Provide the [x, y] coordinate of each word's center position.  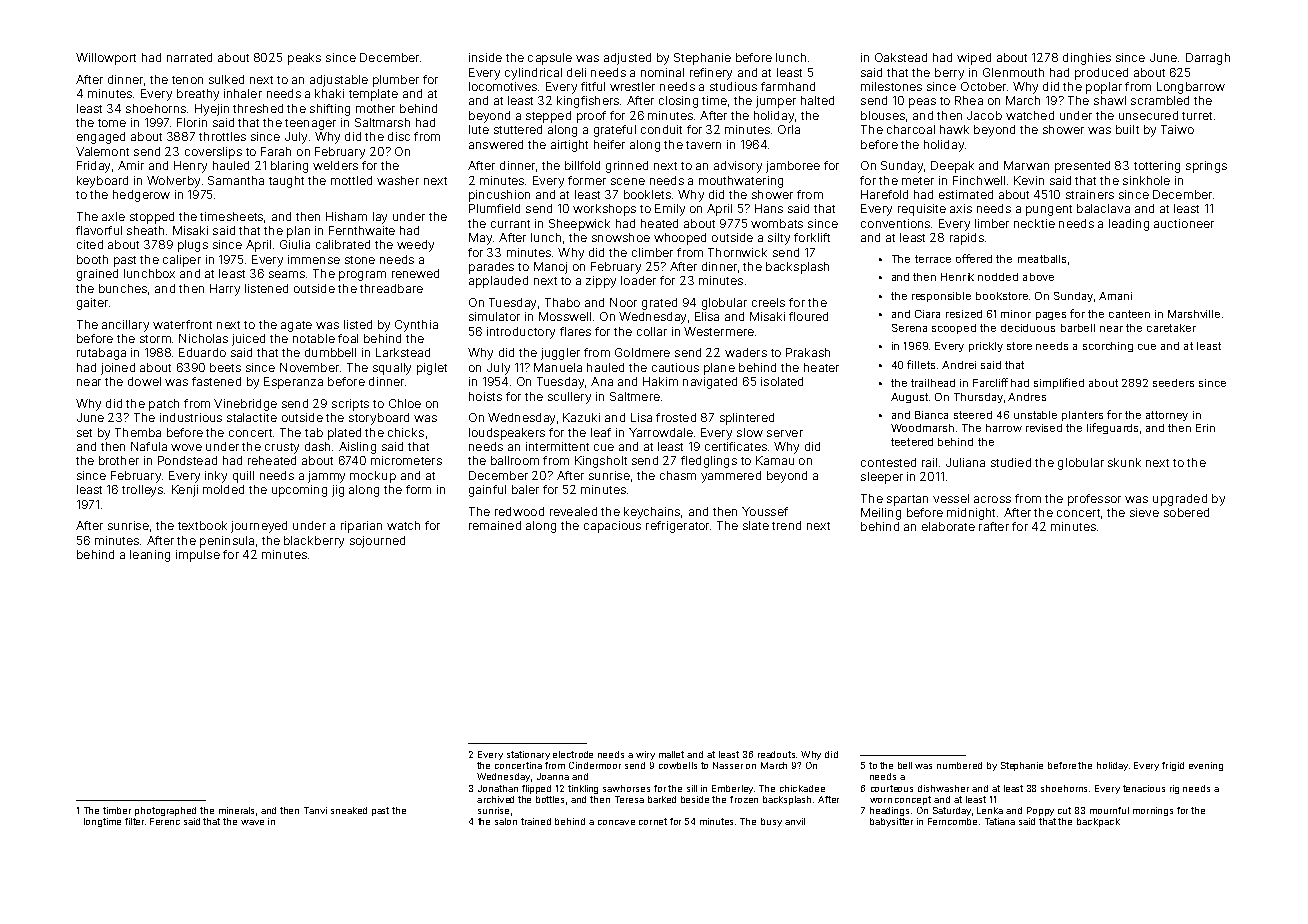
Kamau [775, 460]
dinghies [1087, 59]
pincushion [499, 196]
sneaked [349, 810]
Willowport [106, 59]
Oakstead [901, 57]
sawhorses [626, 788]
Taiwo [1177, 129]
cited [90, 244]
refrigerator [677, 527]
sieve [1144, 512]
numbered [959, 765]
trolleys [142, 491]
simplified [1059, 383]
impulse [198, 556]
